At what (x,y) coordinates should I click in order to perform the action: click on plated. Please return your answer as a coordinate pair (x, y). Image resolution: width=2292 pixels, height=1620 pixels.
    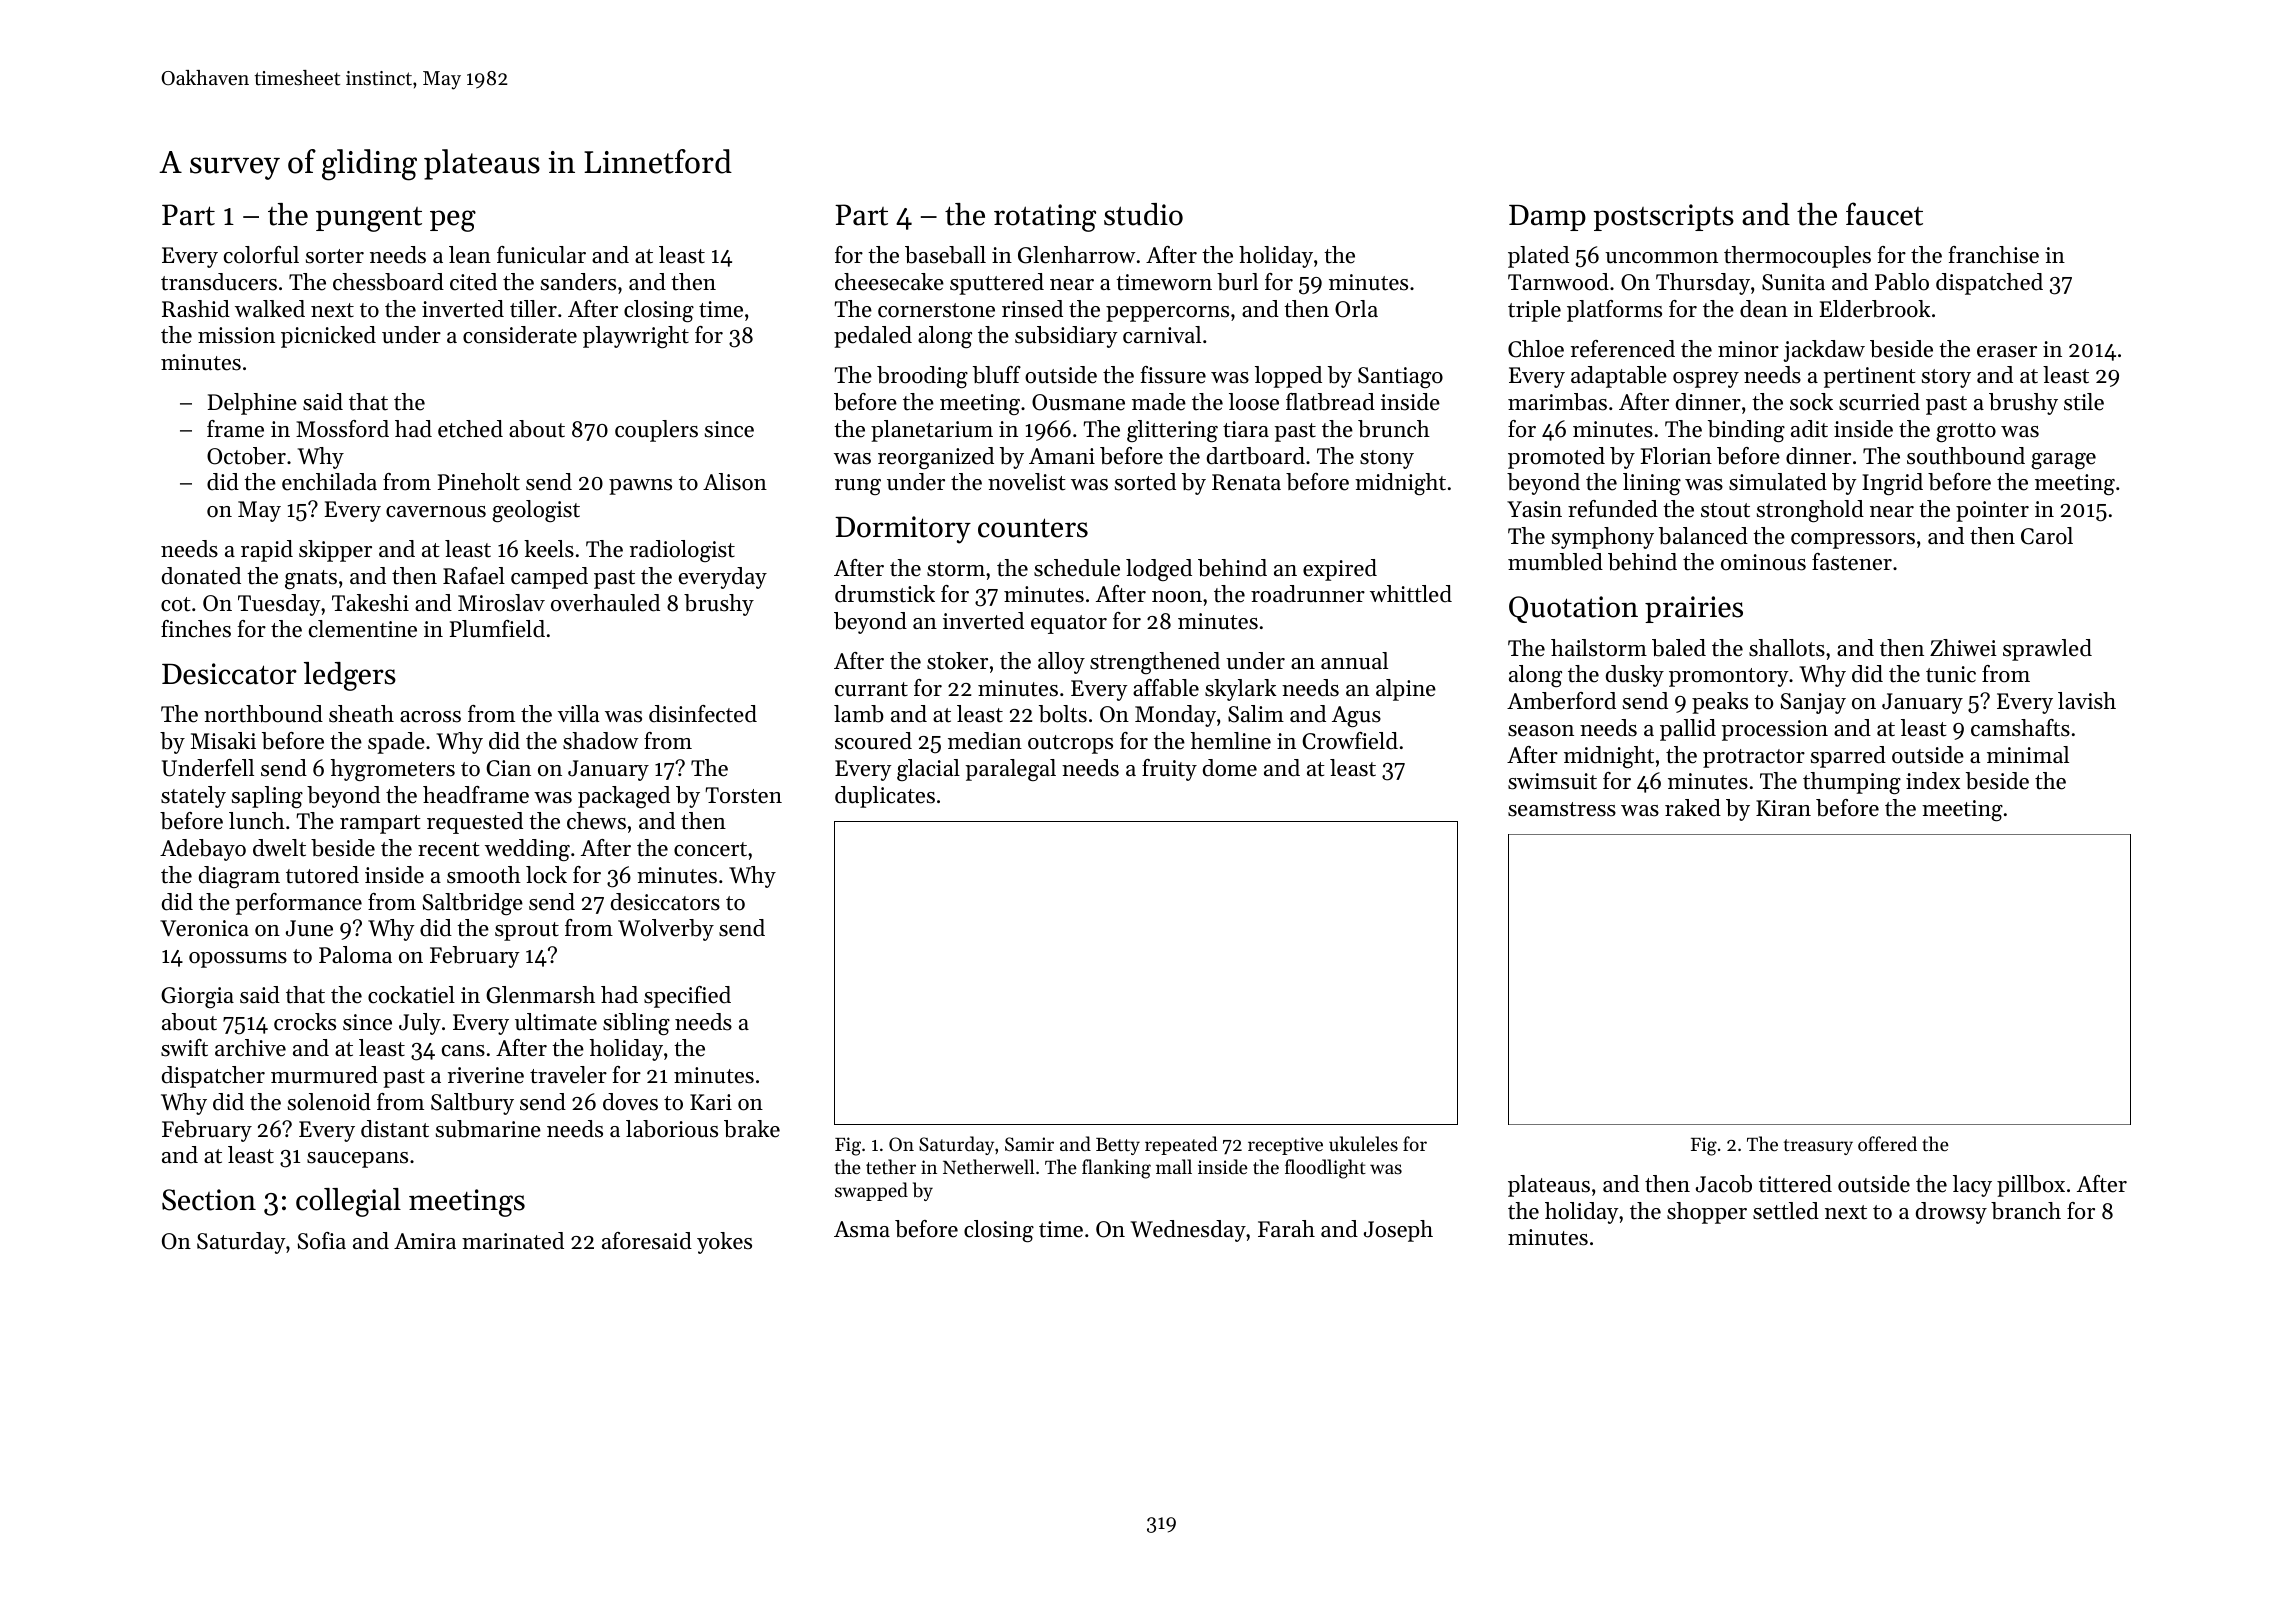
    Looking at the image, I should click on (1538, 257).
